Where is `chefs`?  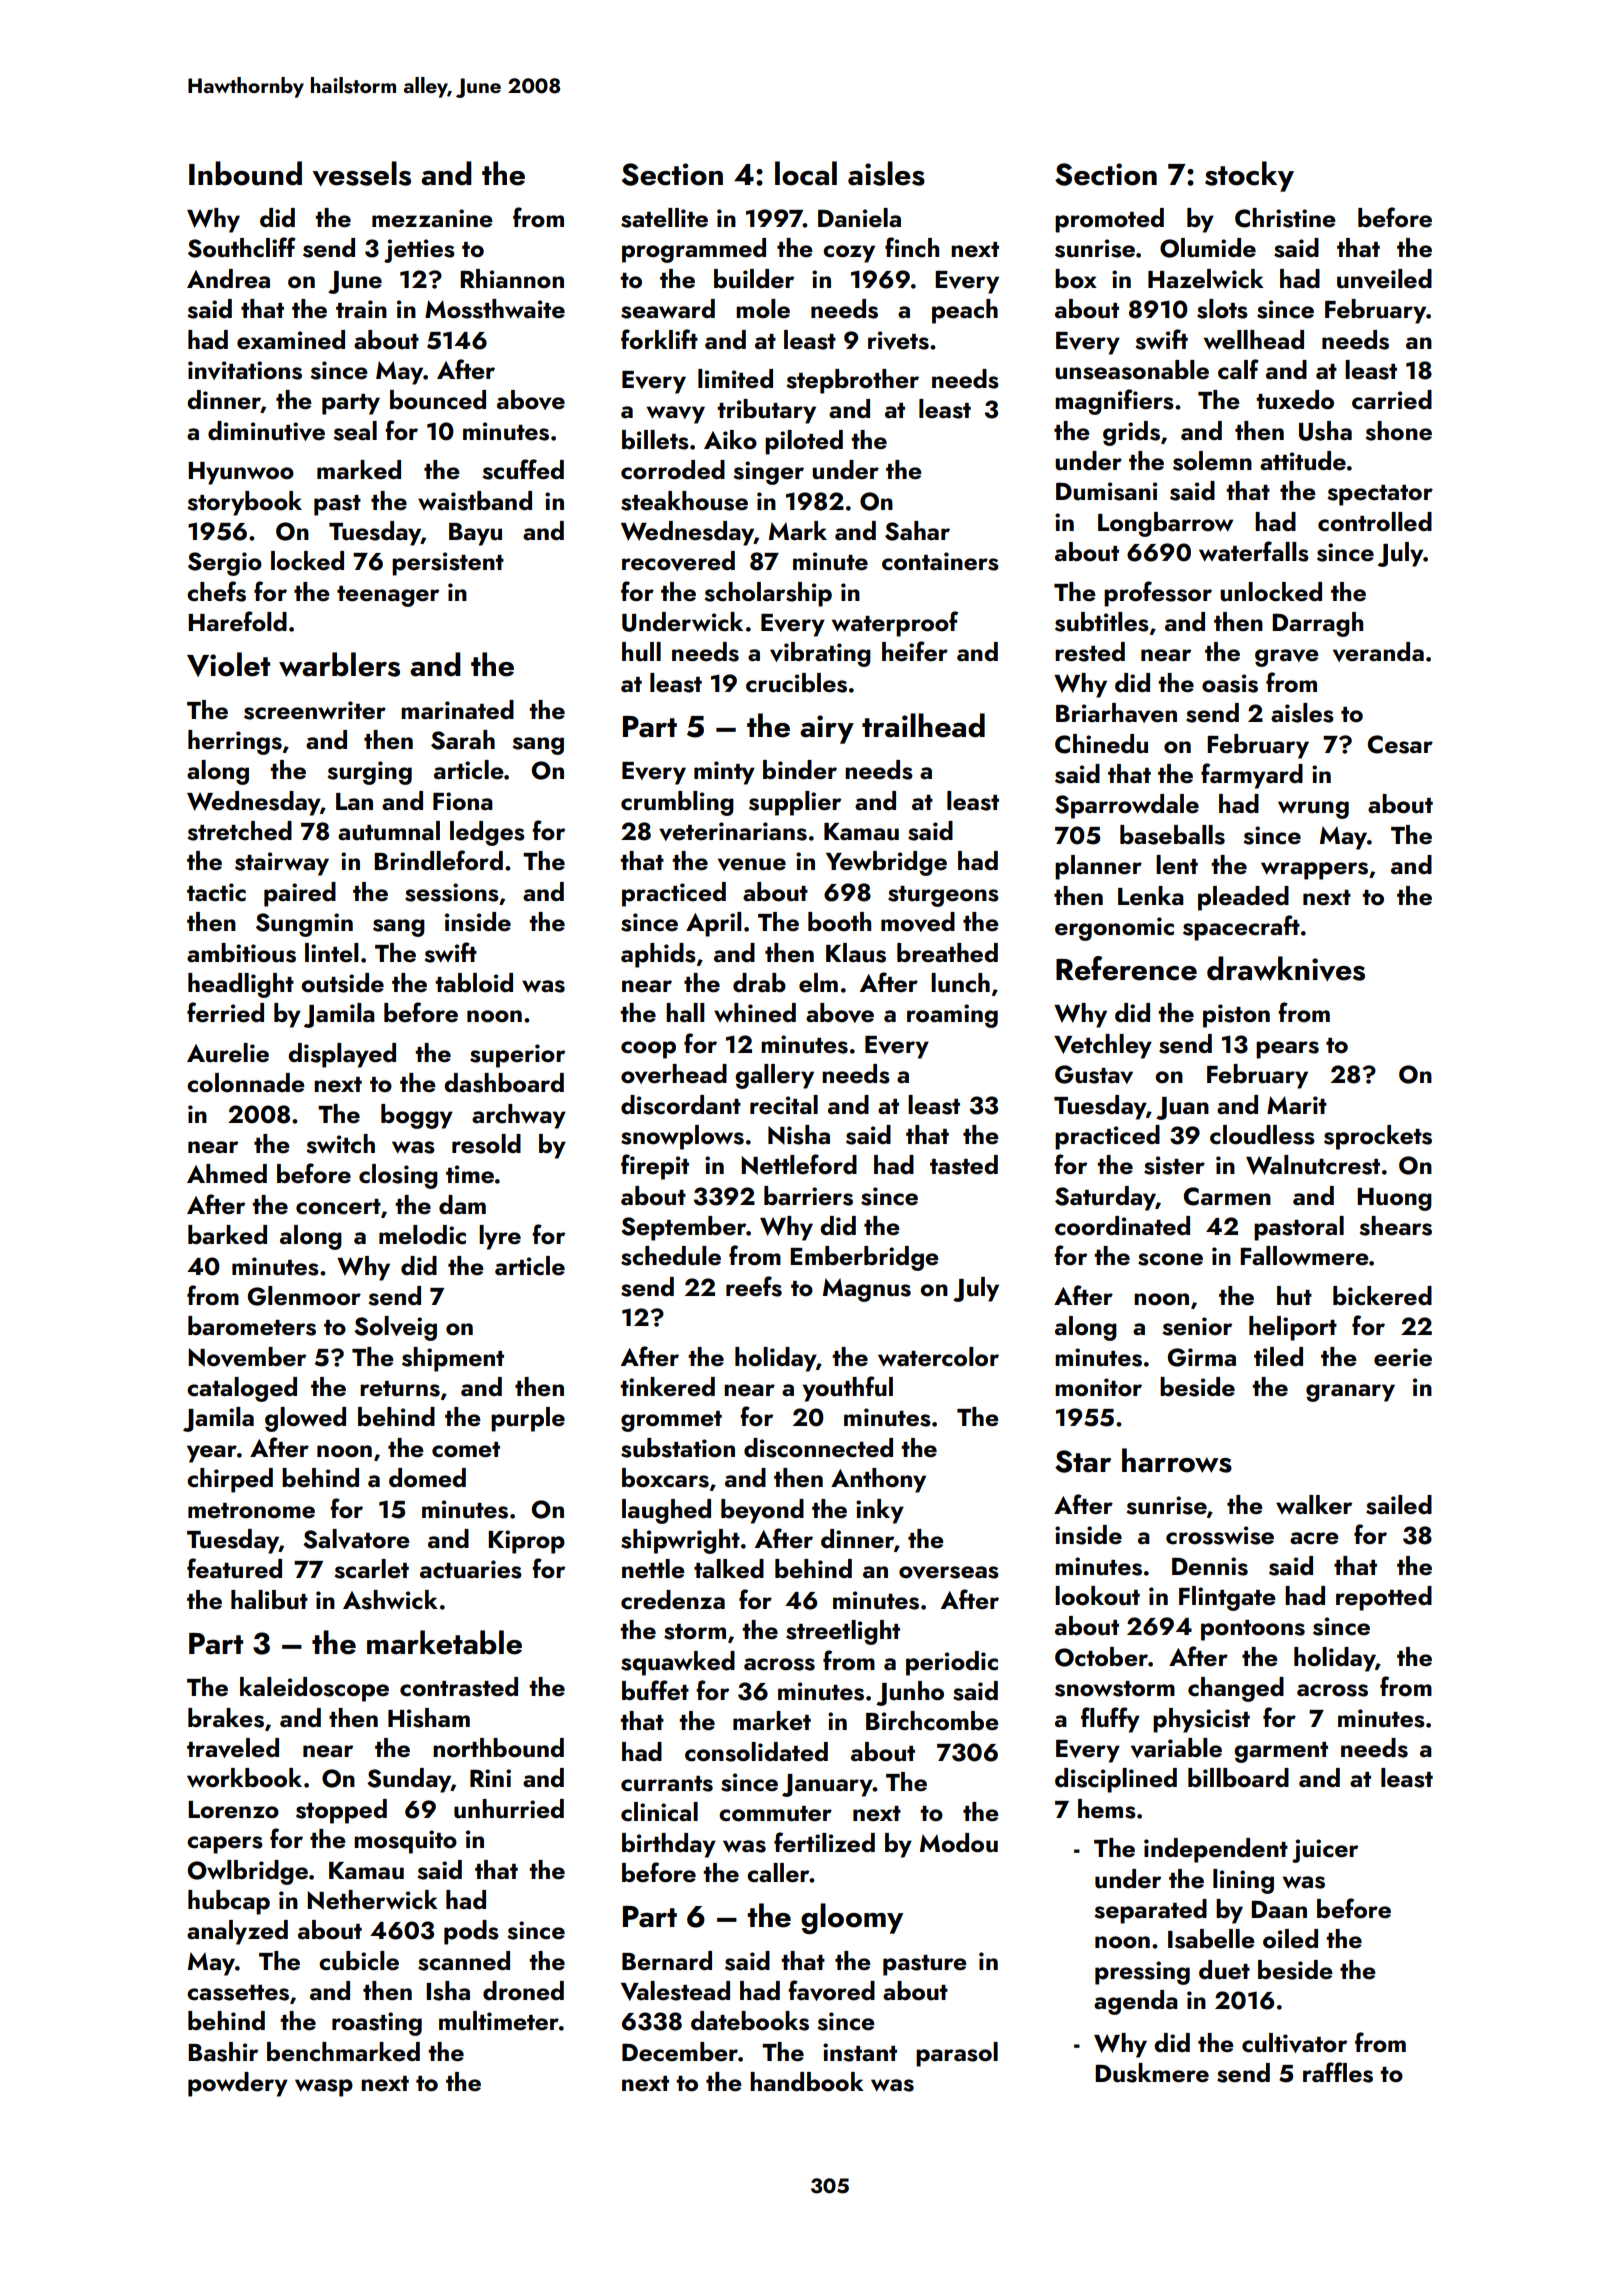
chefs is located at coordinates (216, 591).
